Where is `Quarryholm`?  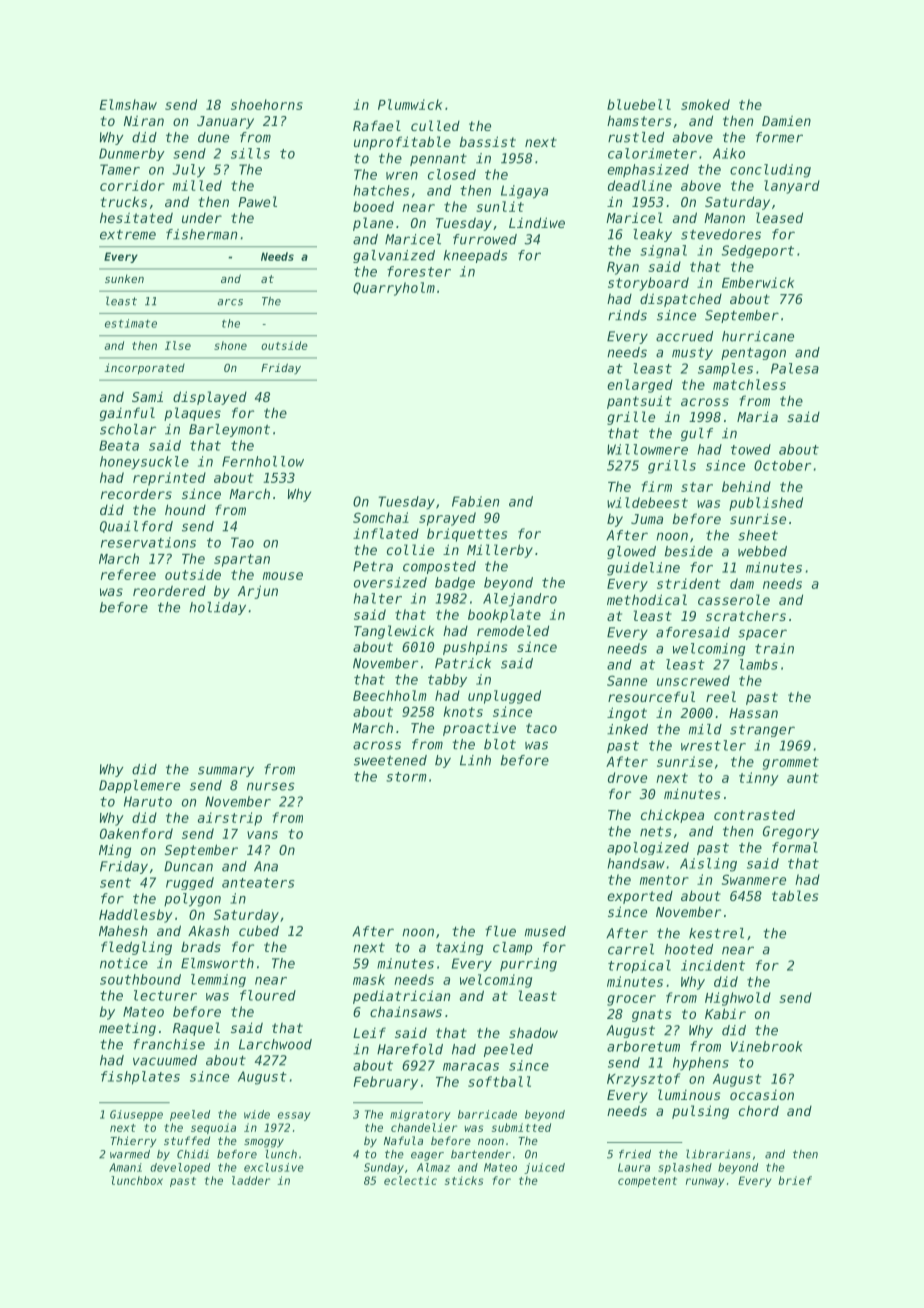 Quarryholm is located at coordinates (394, 289).
